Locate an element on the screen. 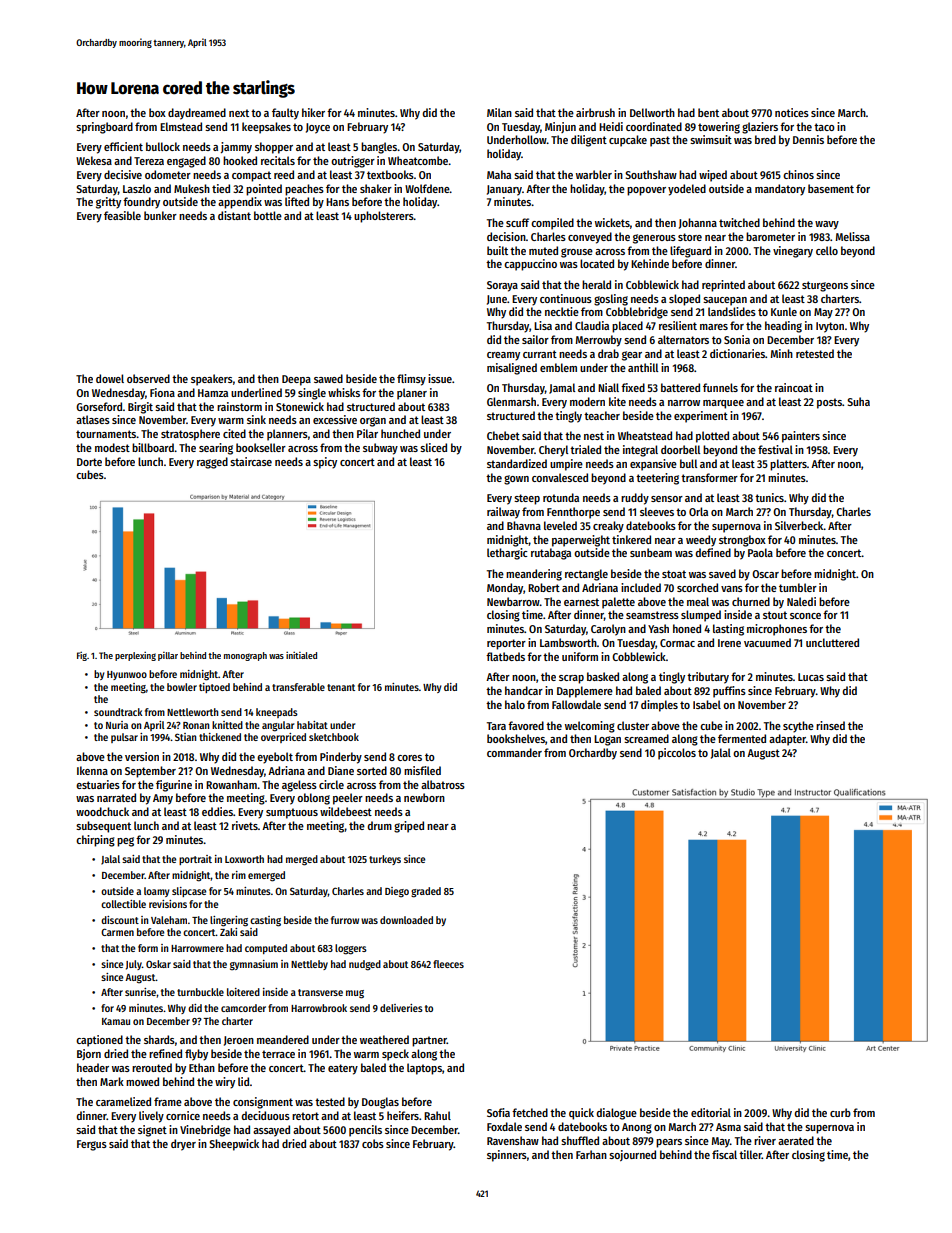 The height and width of the screenshot is (1233, 952). Fergus is located at coordinates (92, 1145).
